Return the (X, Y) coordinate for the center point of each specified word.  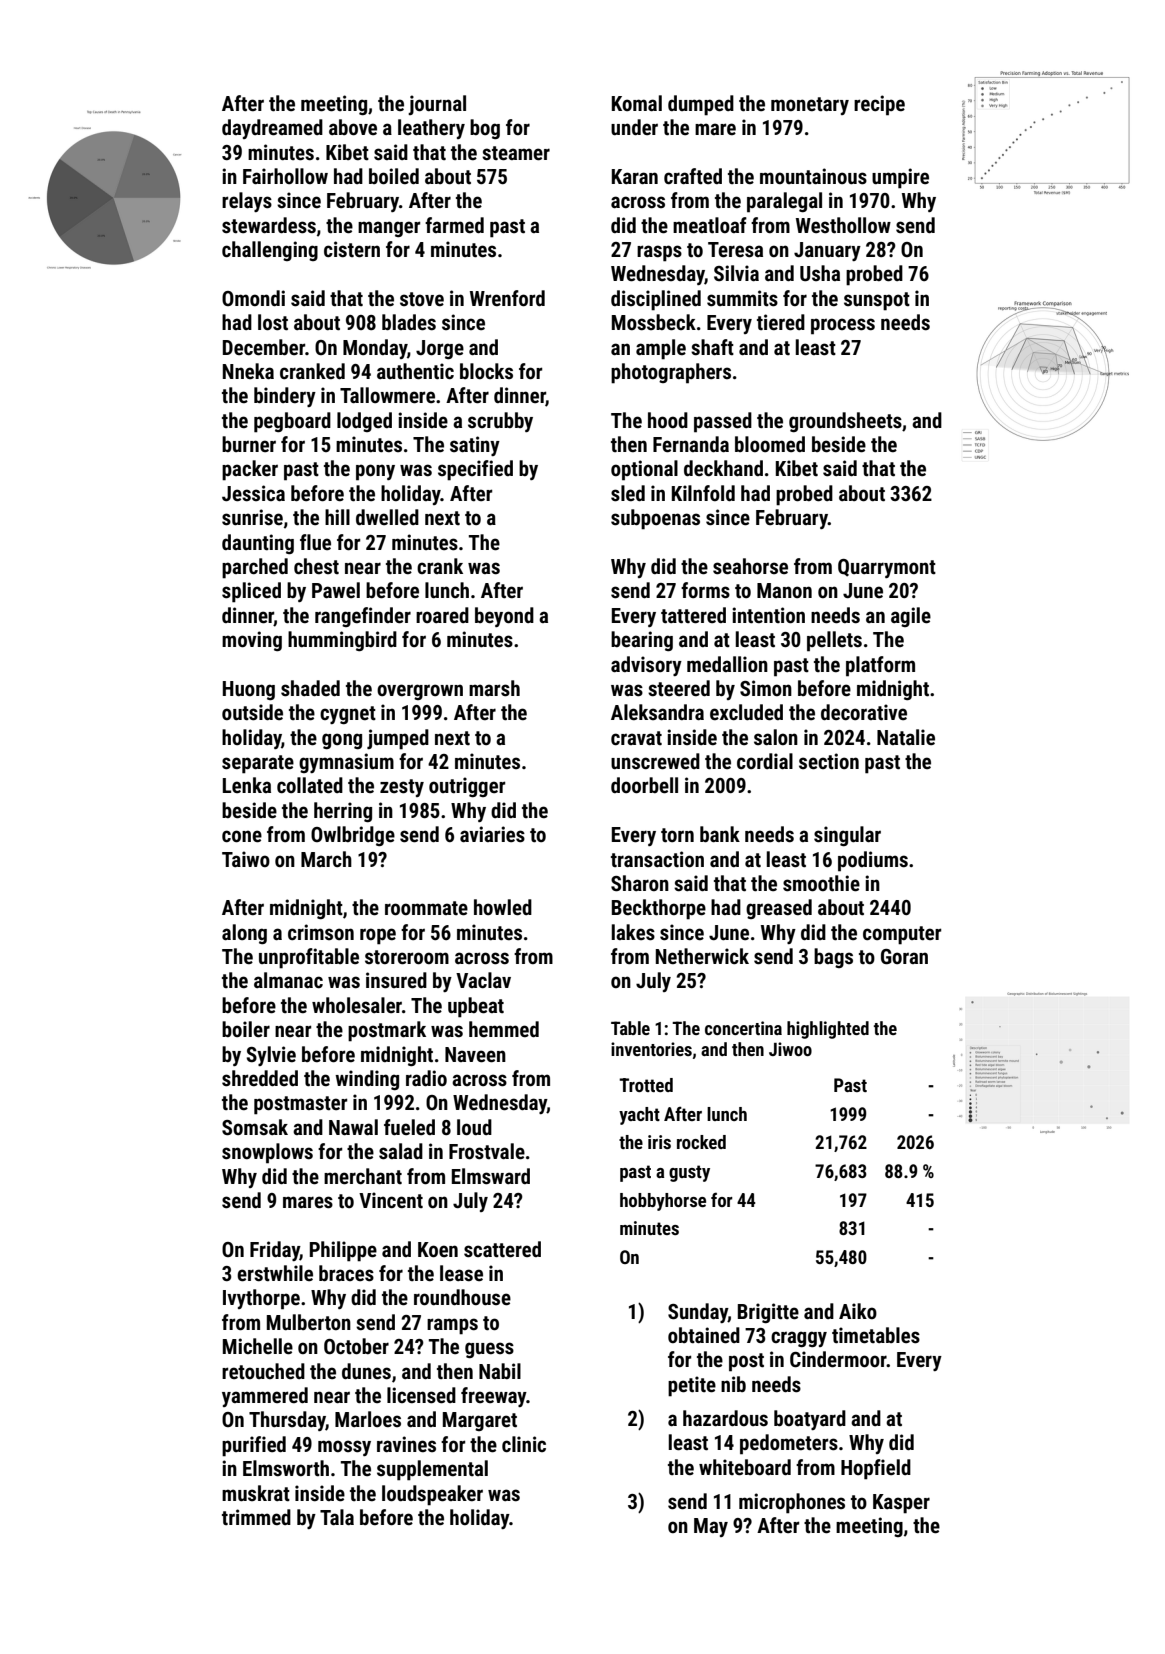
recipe (879, 105)
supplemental (432, 1470)
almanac (288, 980)
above (353, 127)
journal (437, 105)
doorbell (644, 785)
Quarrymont (887, 568)
